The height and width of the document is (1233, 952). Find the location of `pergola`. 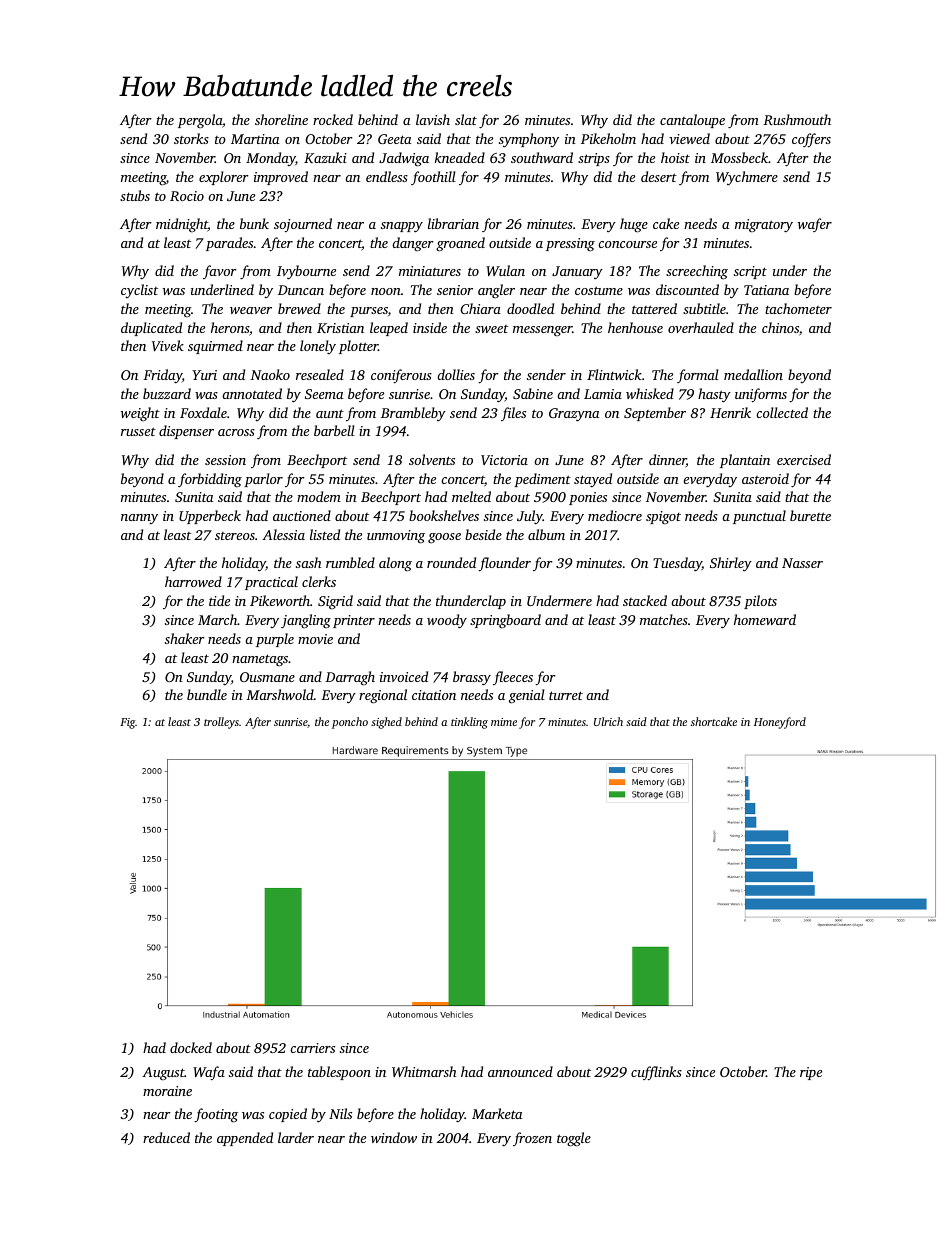

pergola is located at coordinates (200, 121).
